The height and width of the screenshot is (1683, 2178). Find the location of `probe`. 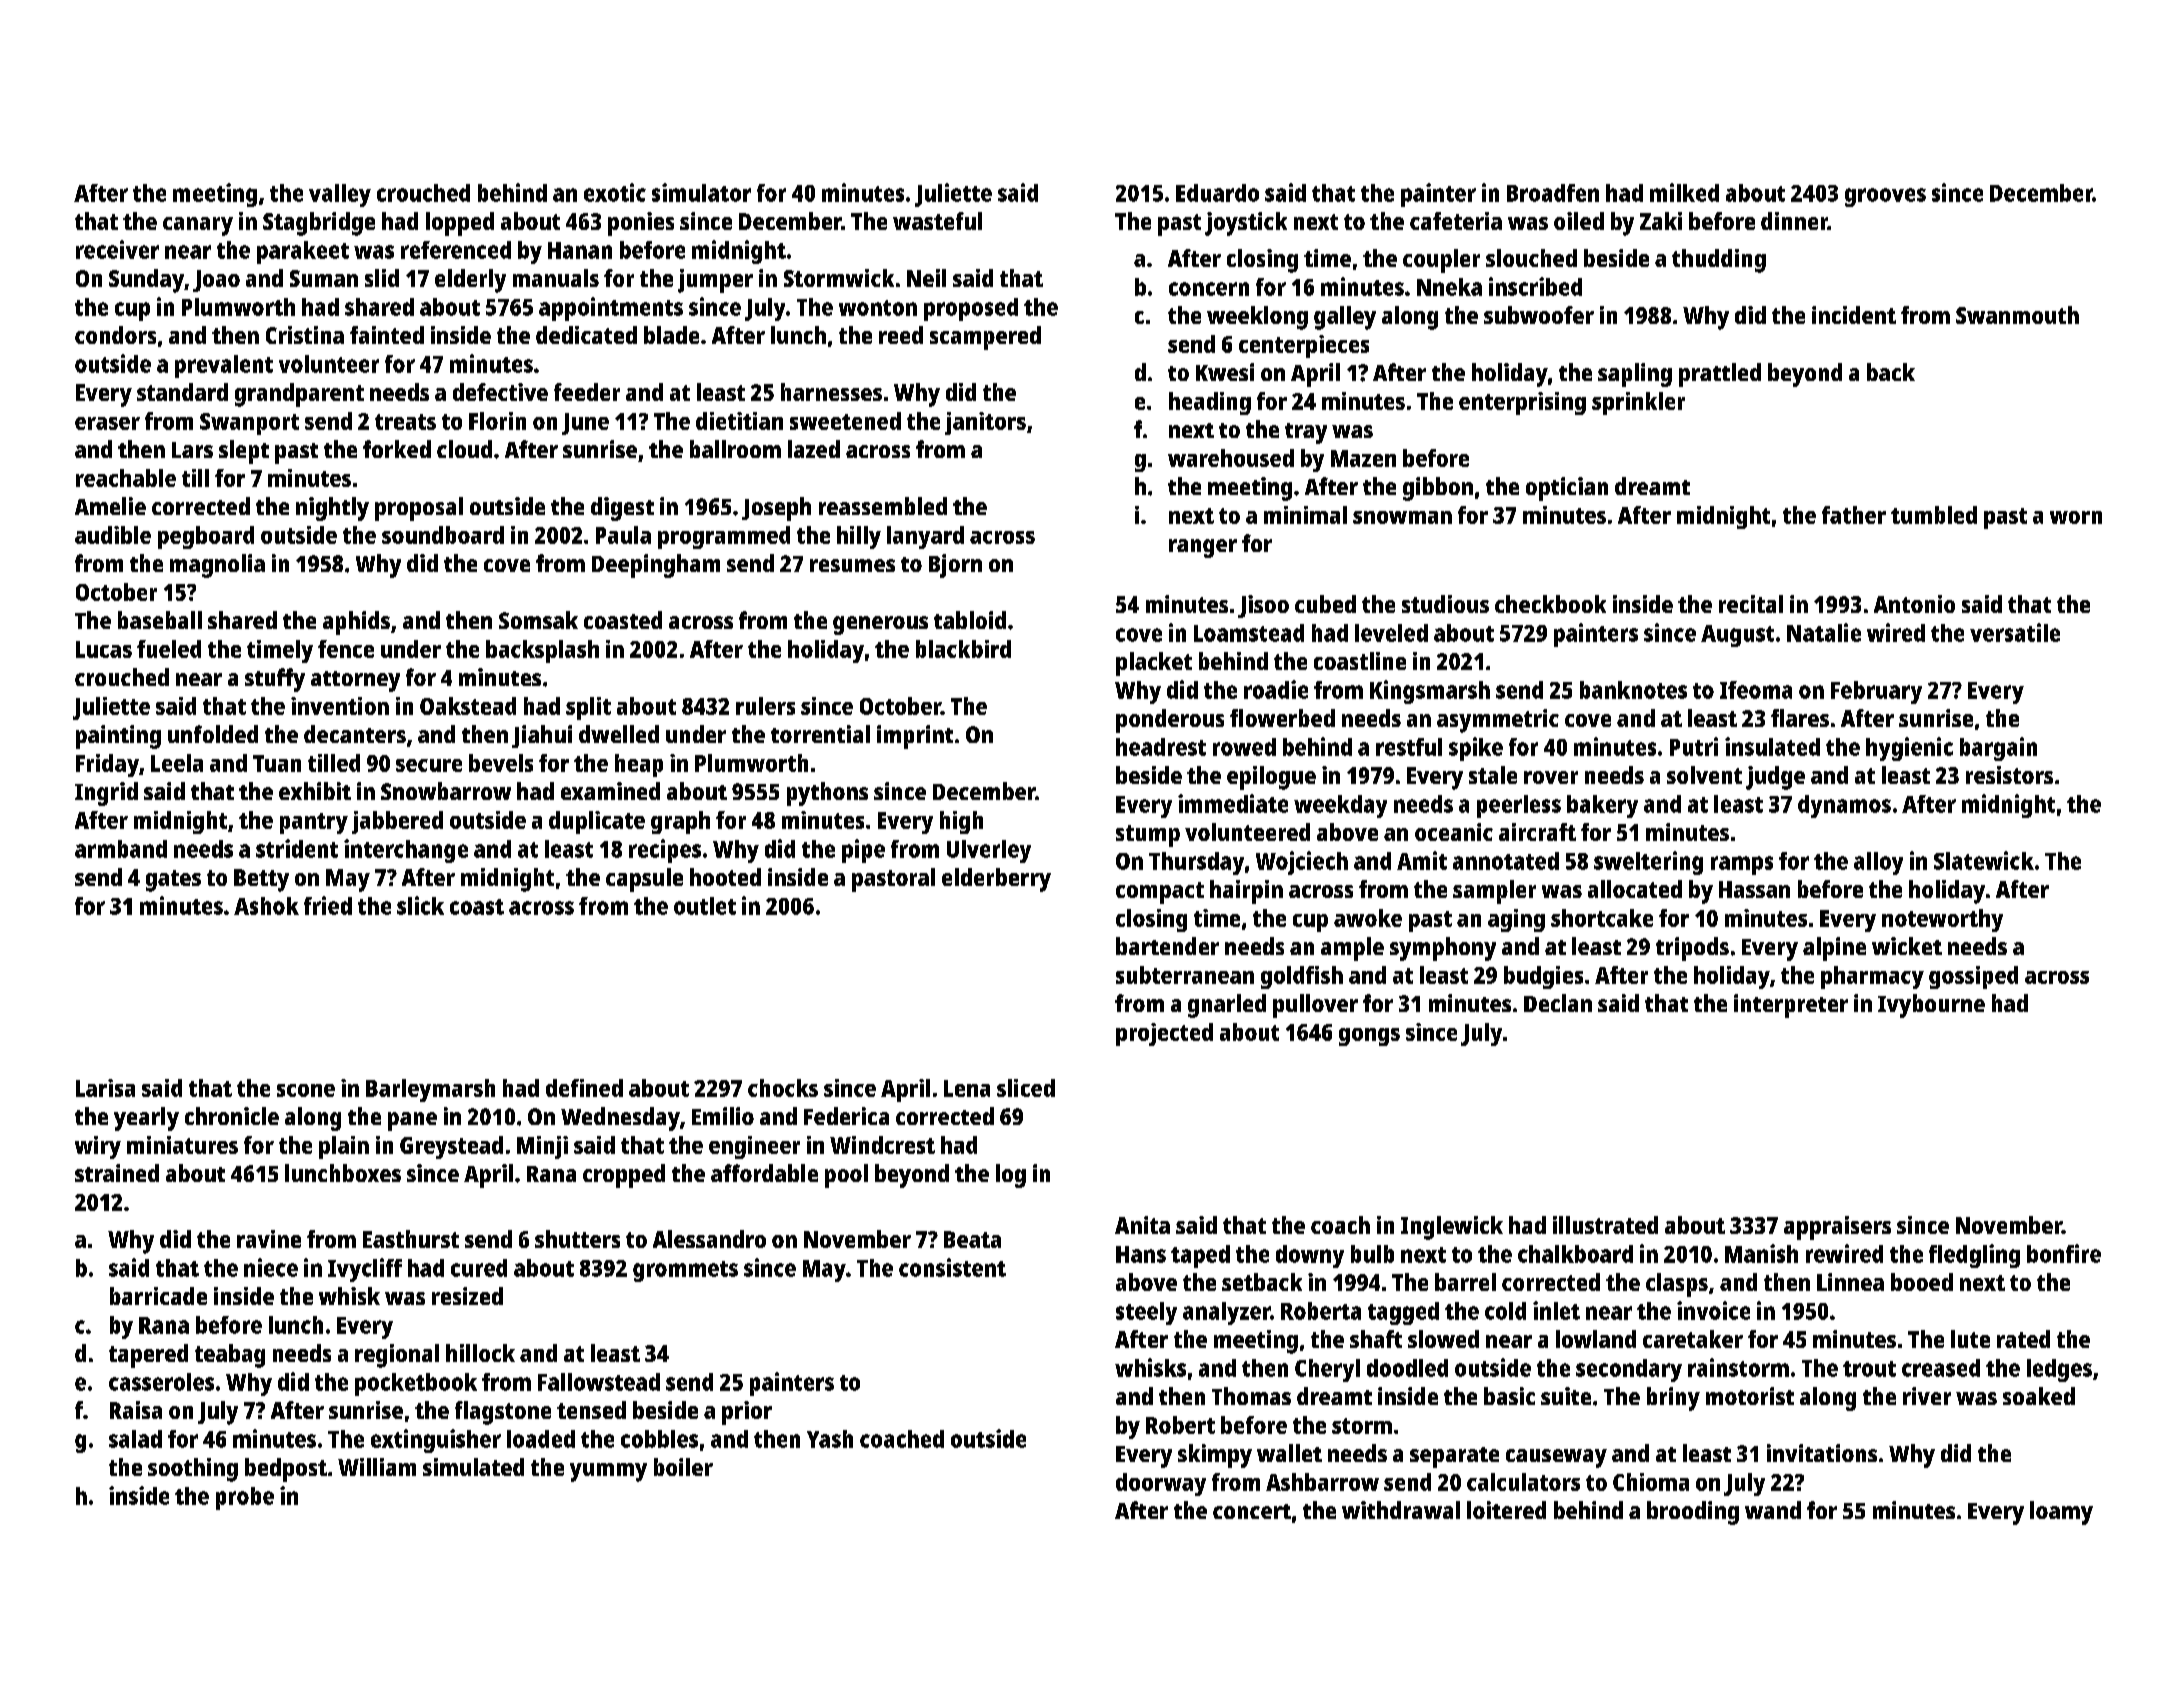

probe is located at coordinates (245, 1498).
